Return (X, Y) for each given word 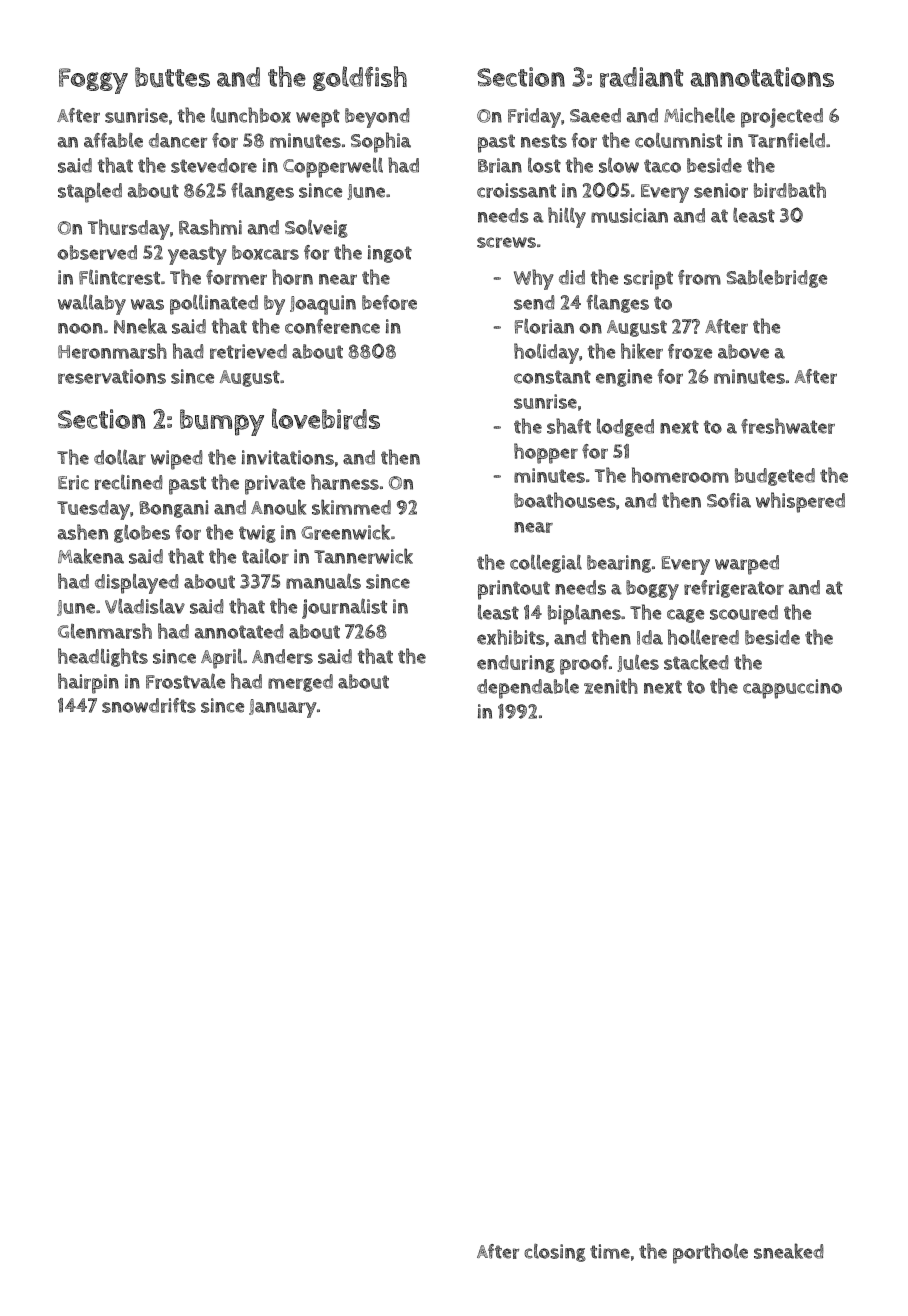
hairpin (88, 683)
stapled (90, 193)
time (610, 1251)
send (534, 302)
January (283, 708)
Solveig (316, 228)
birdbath (790, 190)
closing (555, 1253)
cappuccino (792, 689)
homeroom (680, 475)
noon (80, 328)
